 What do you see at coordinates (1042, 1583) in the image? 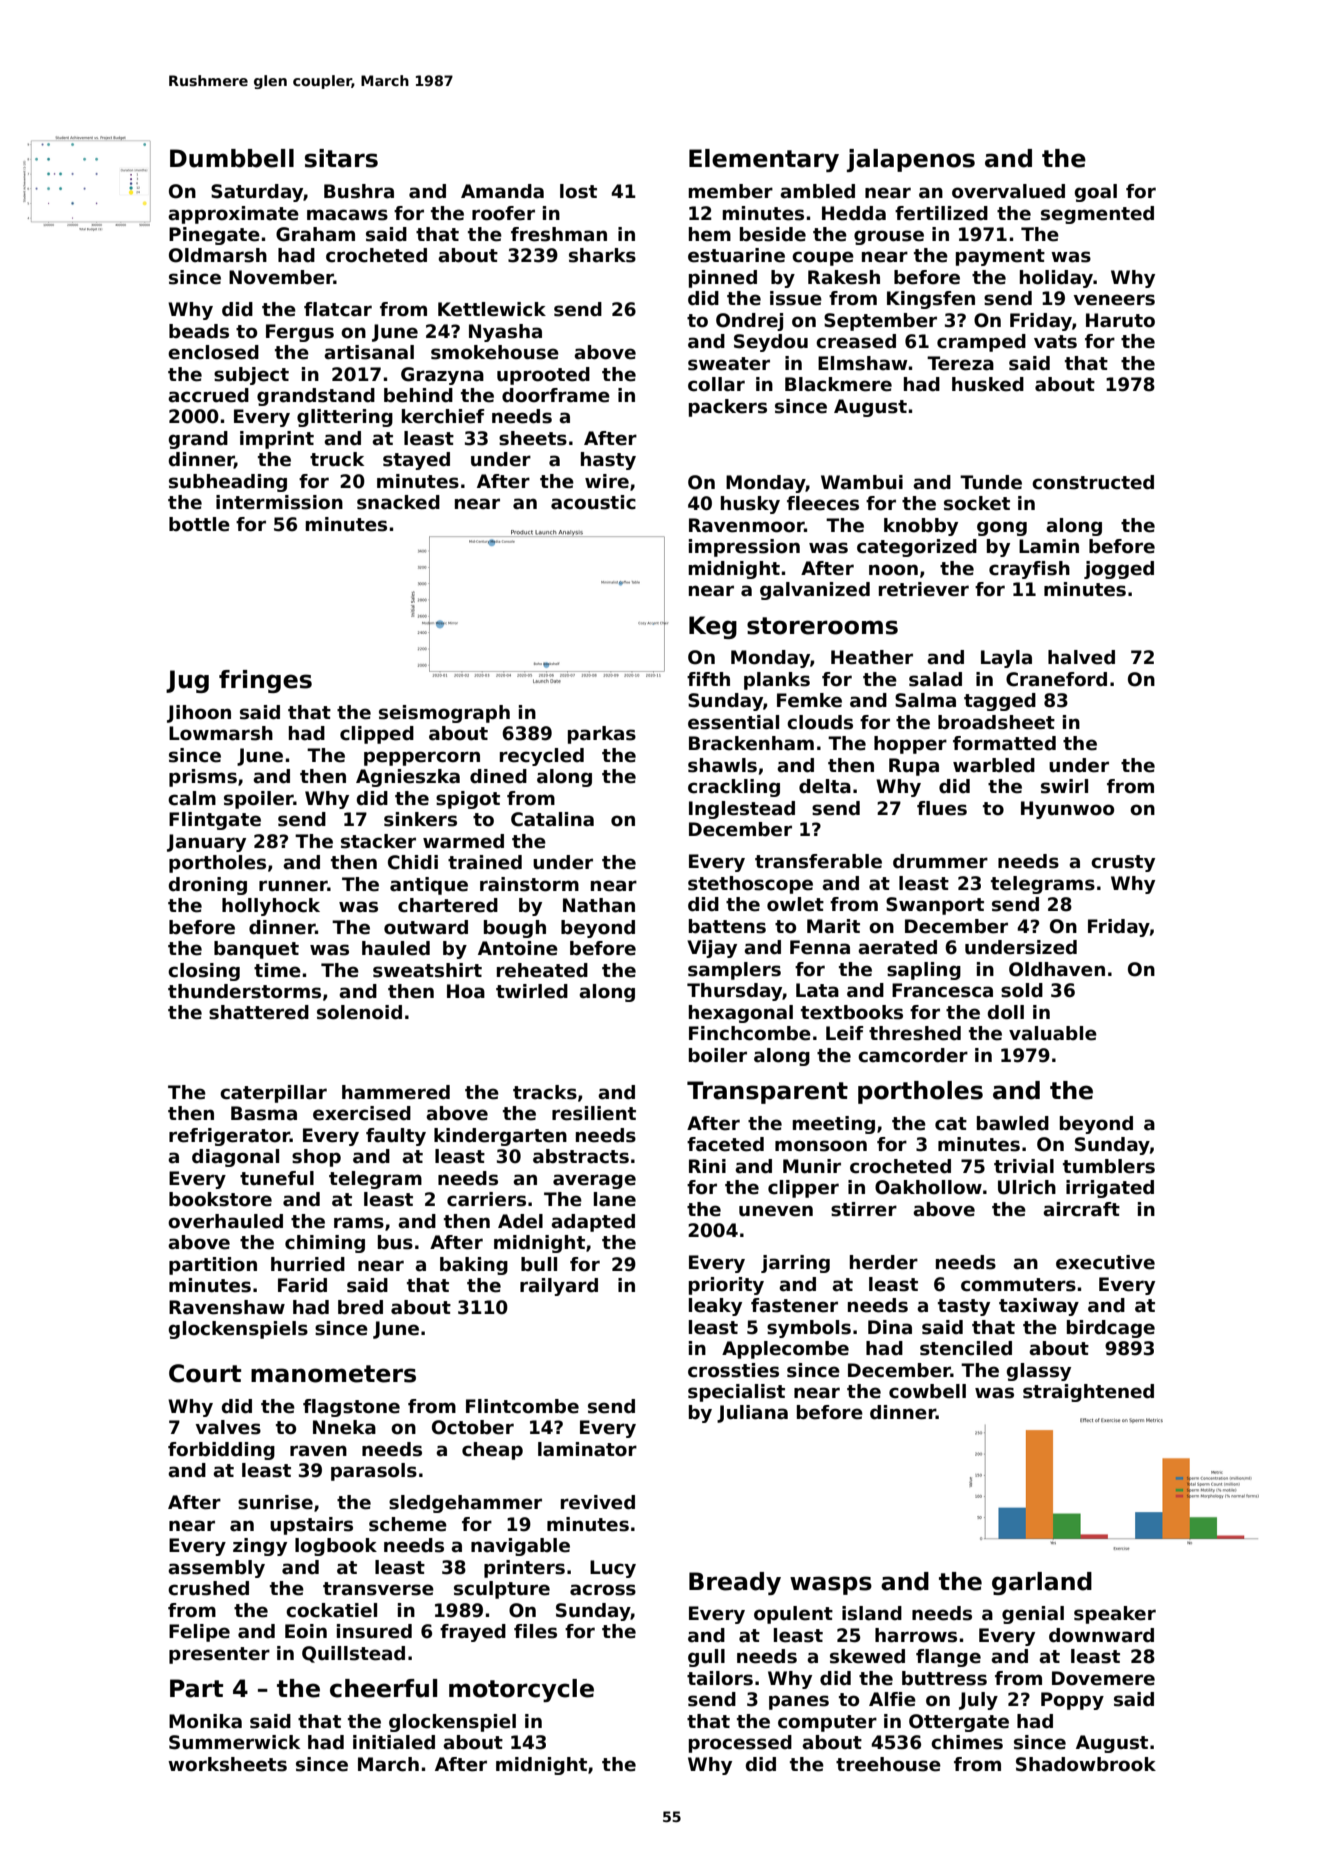
I see `garland` at bounding box center [1042, 1583].
